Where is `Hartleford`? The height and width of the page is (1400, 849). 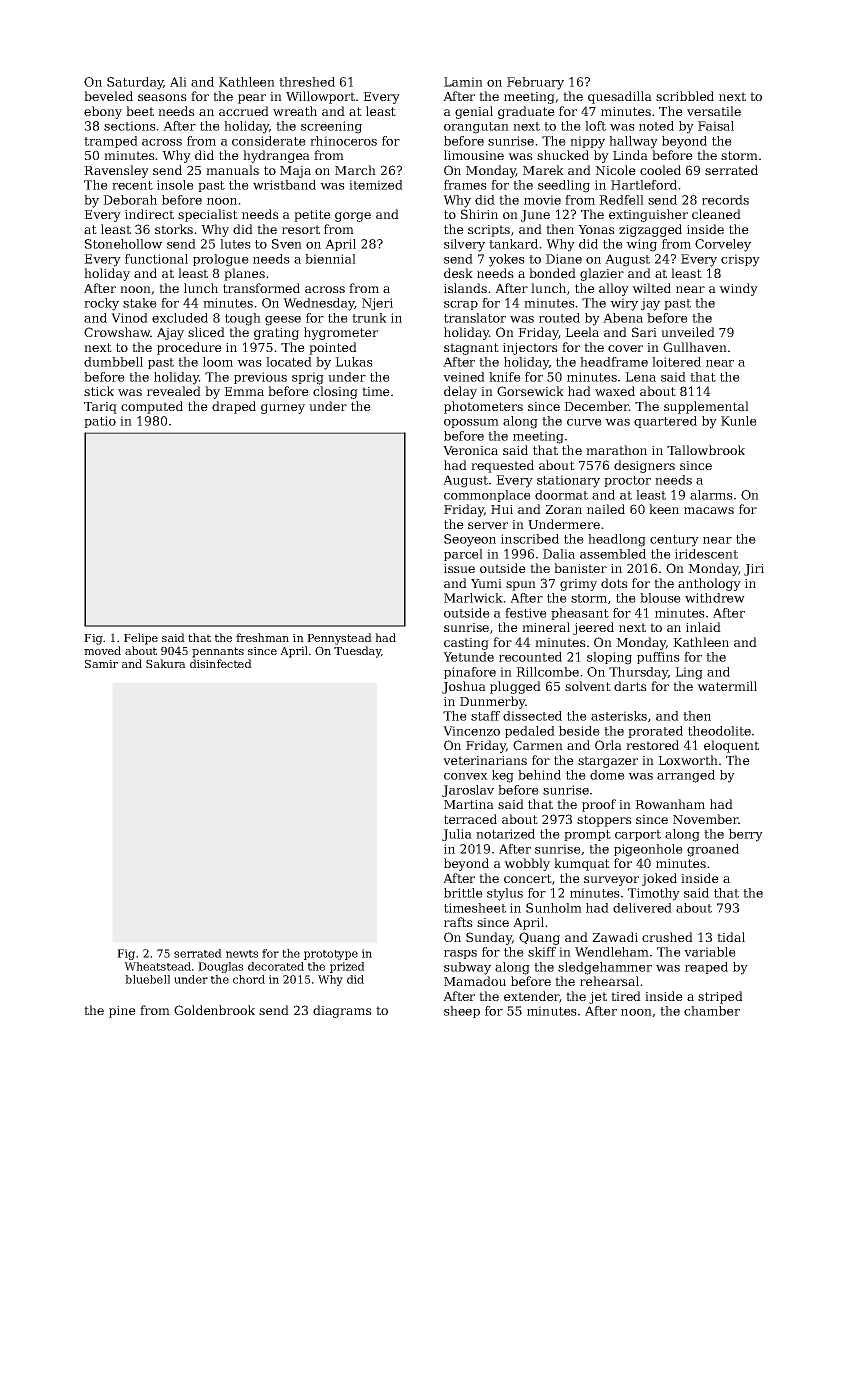
Hartleford is located at coordinates (644, 185).
